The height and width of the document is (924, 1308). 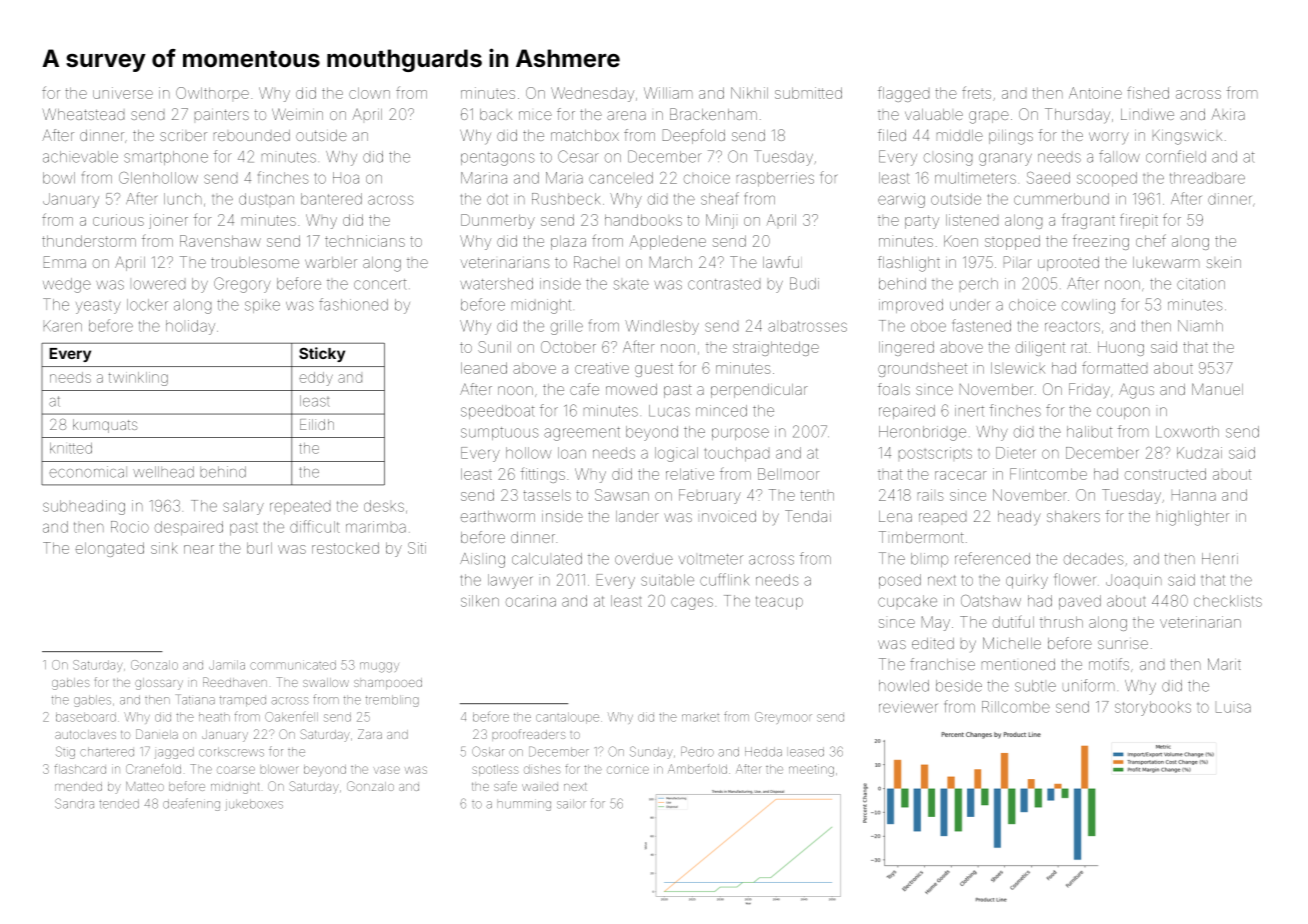 What do you see at coordinates (130, 527) in the document?
I see `Rocio` at bounding box center [130, 527].
